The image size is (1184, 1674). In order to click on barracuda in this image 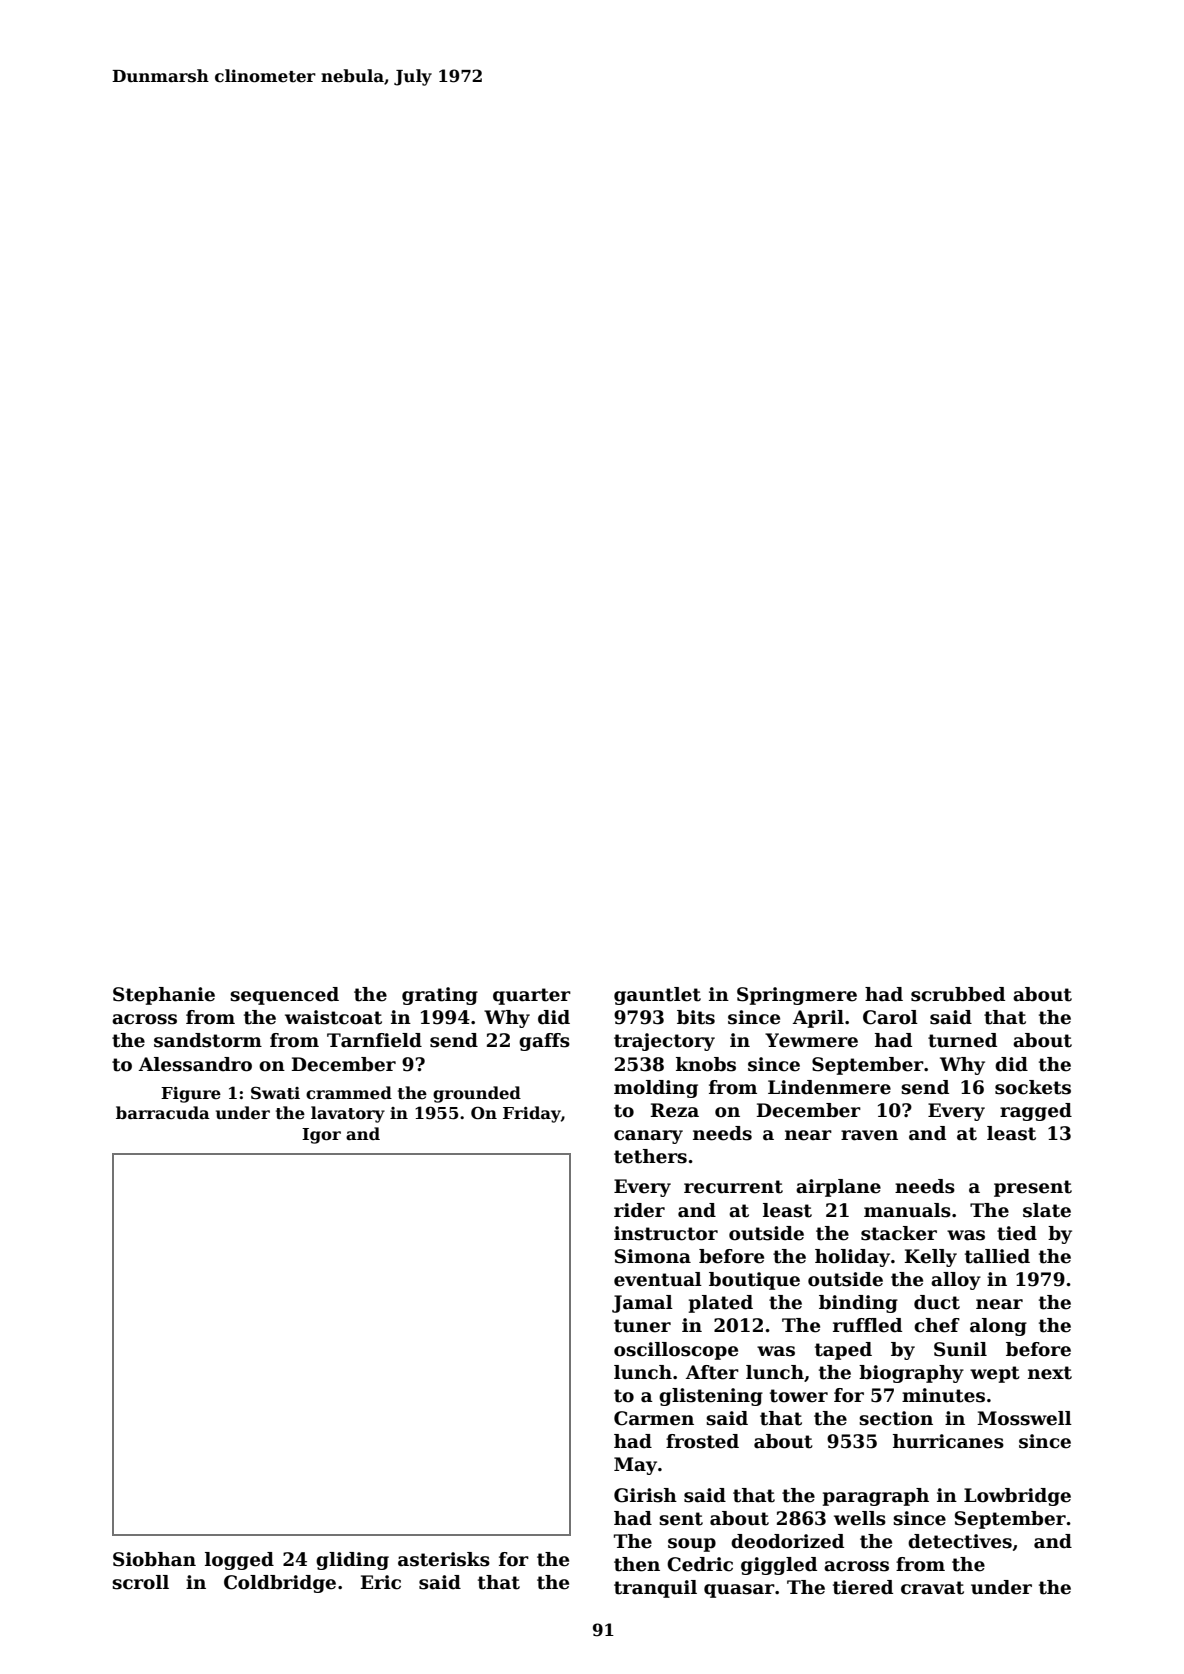, I will do `click(163, 1112)`.
